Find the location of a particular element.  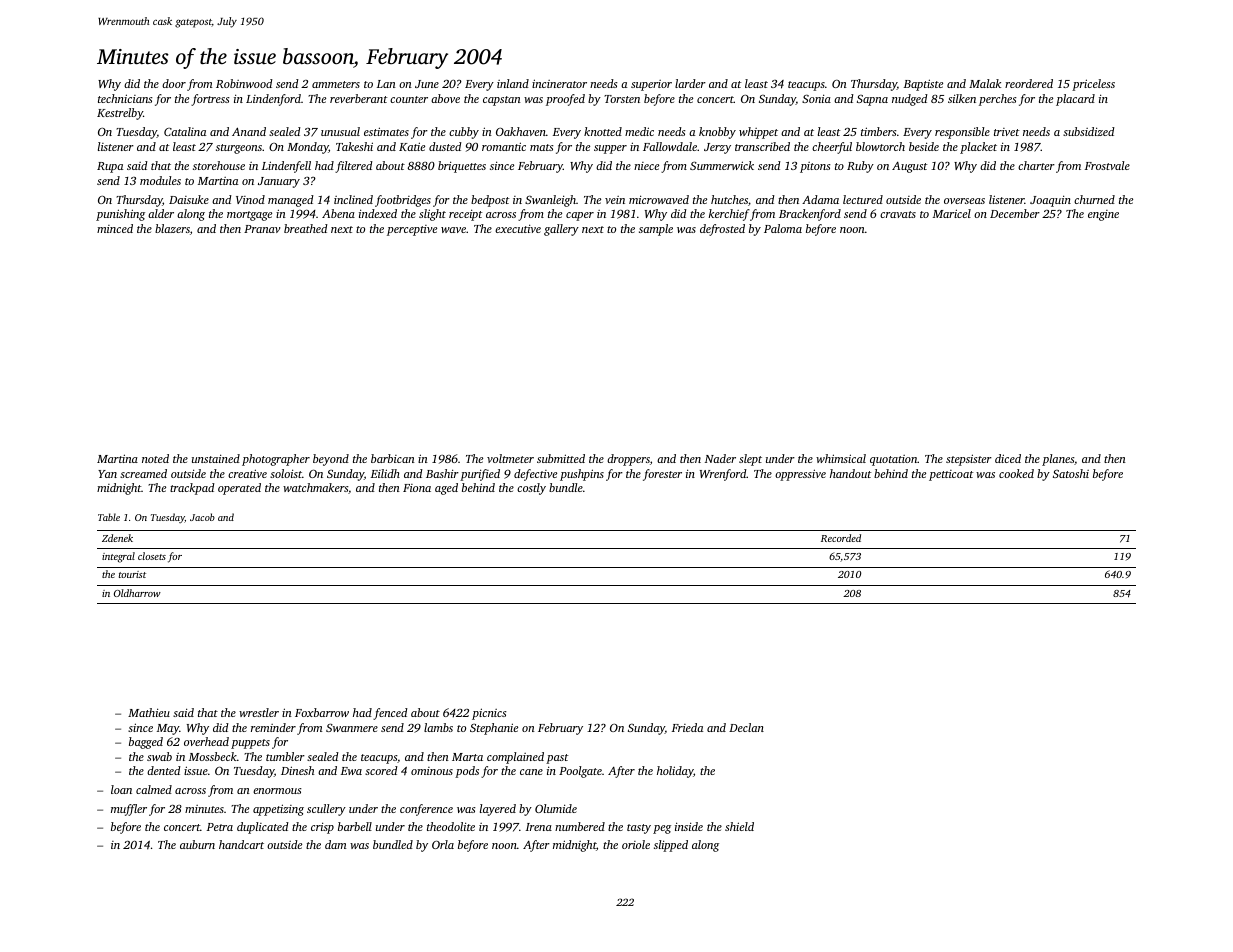

charter is located at coordinates (1036, 165).
